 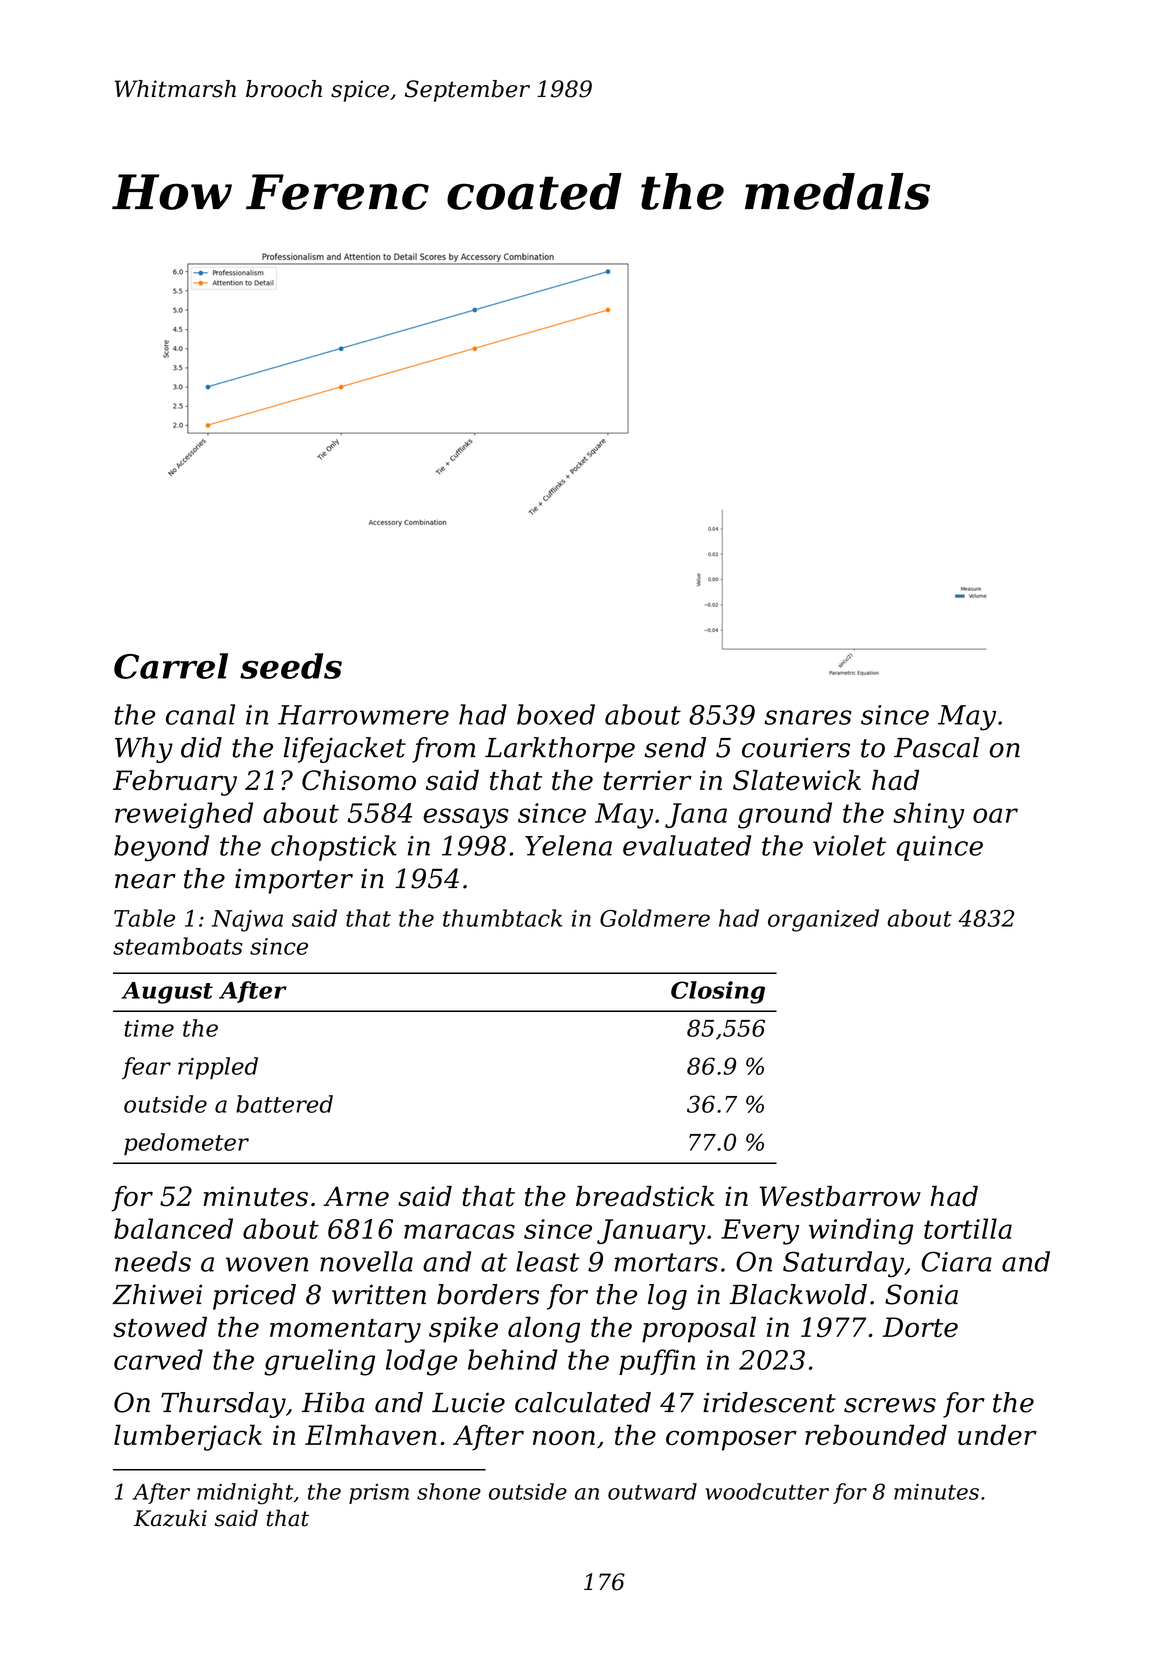 What do you see at coordinates (160, 1326) in the screenshot?
I see `stowed` at bounding box center [160, 1326].
